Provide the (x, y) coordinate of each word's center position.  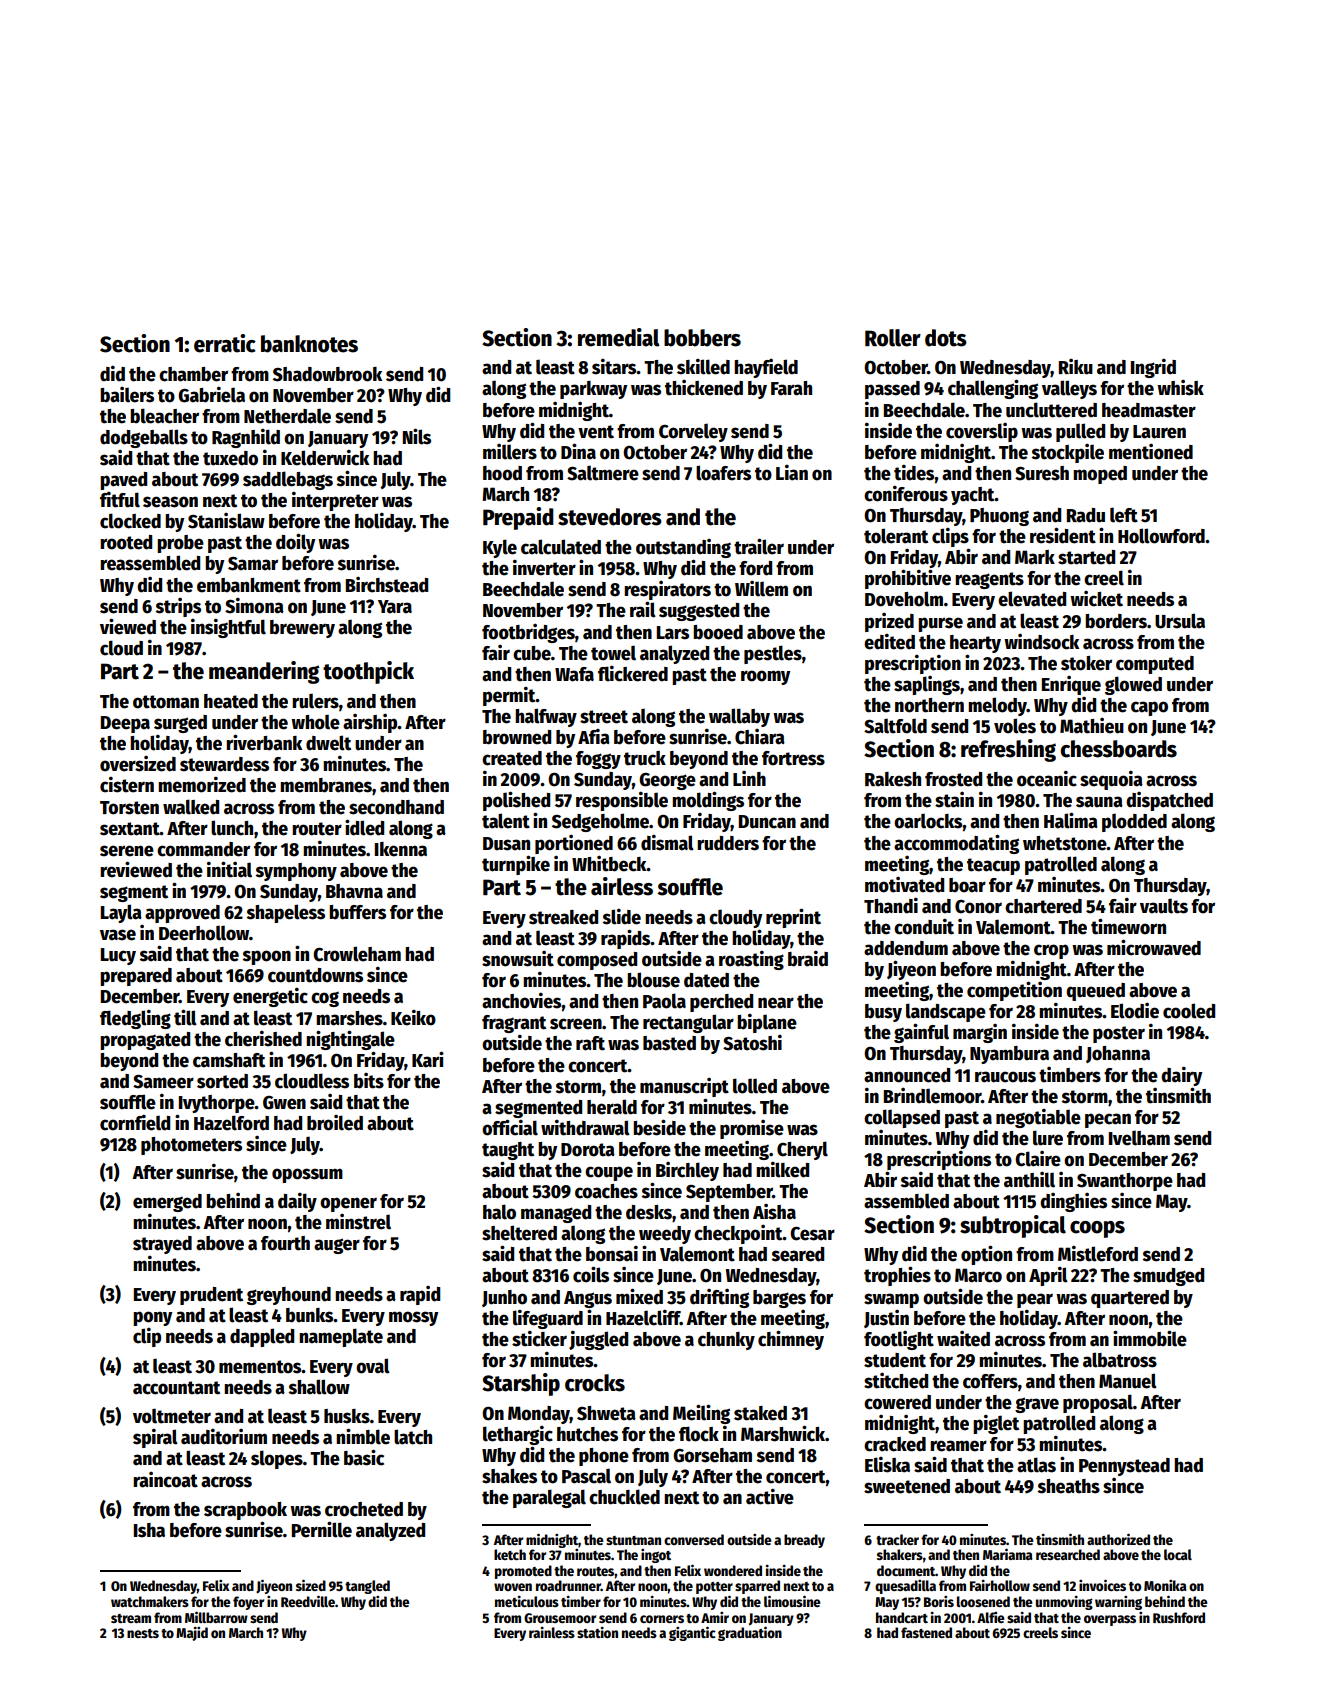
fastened (926, 1632)
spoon (267, 957)
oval (373, 1366)
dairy (1181, 1076)
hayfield (766, 368)
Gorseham (712, 1455)
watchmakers (150, 1601)
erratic (225, 343)
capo (1149, 708)
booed (718, 632)
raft (590, 1043)
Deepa (125, 724)
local (1178, 1554)
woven (513, 1587)
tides (914, 473)
